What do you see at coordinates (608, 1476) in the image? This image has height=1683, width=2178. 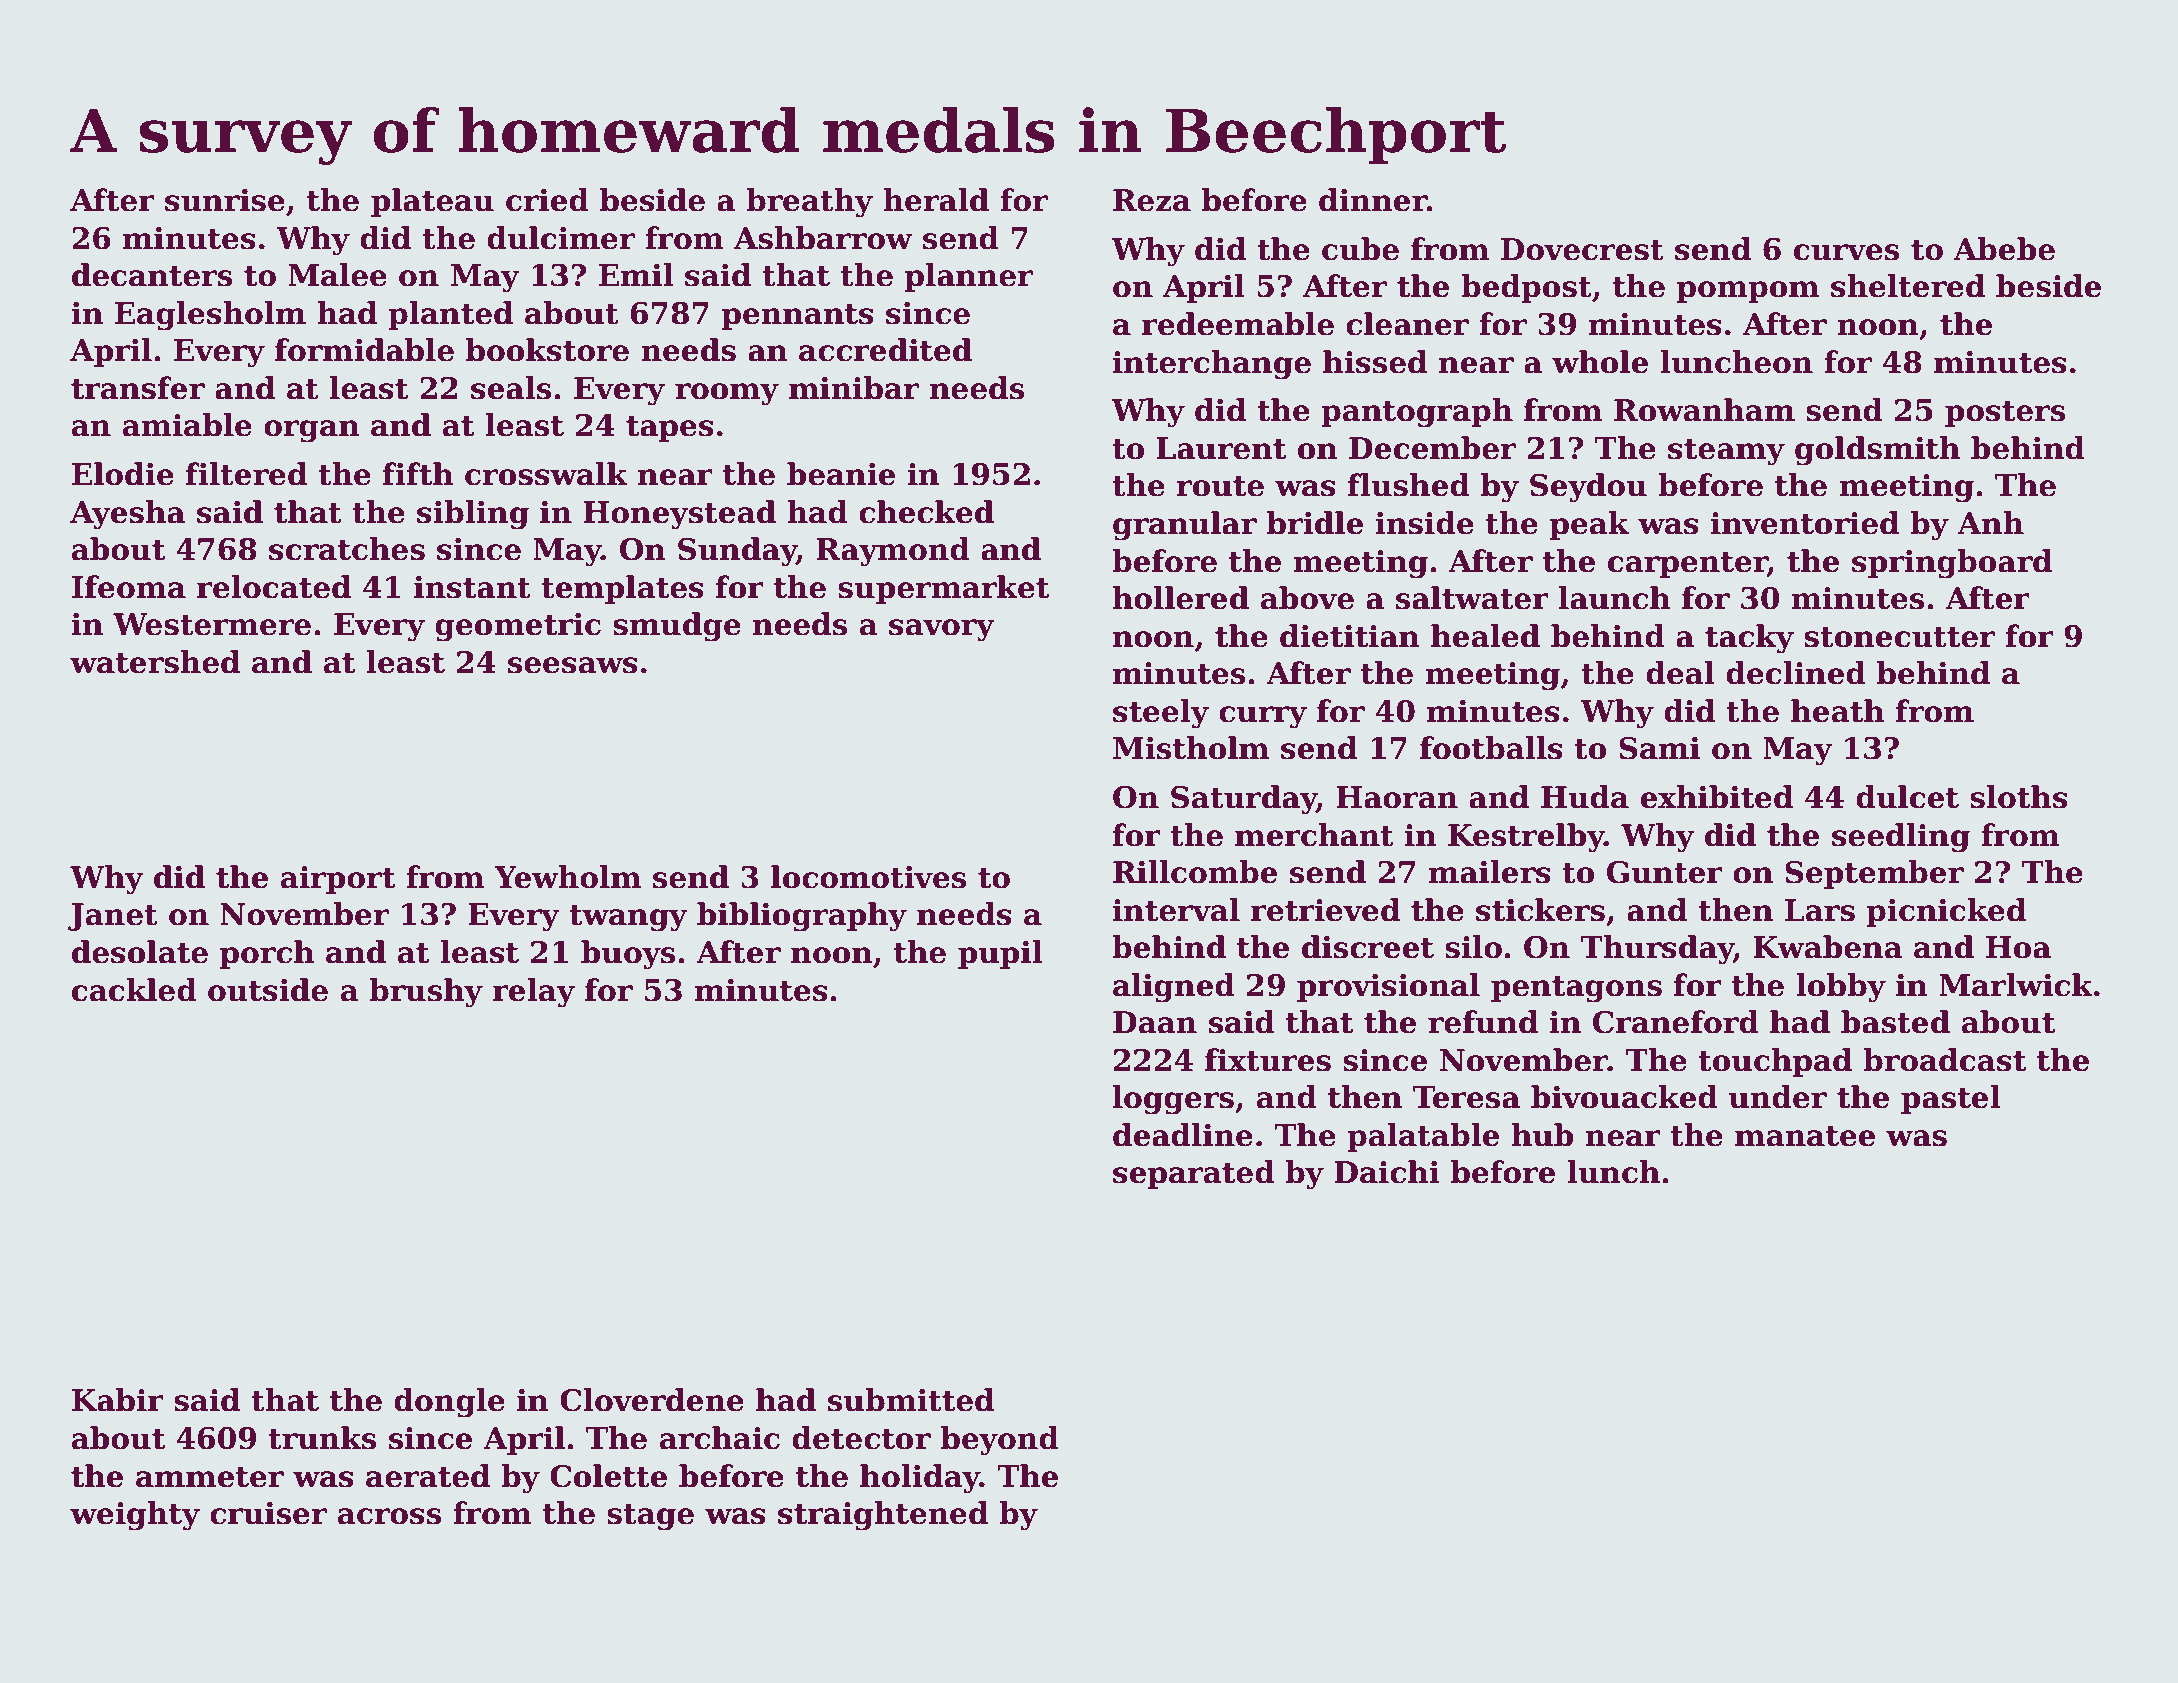 I see `Colette` at bounding box center [608, 1476].
